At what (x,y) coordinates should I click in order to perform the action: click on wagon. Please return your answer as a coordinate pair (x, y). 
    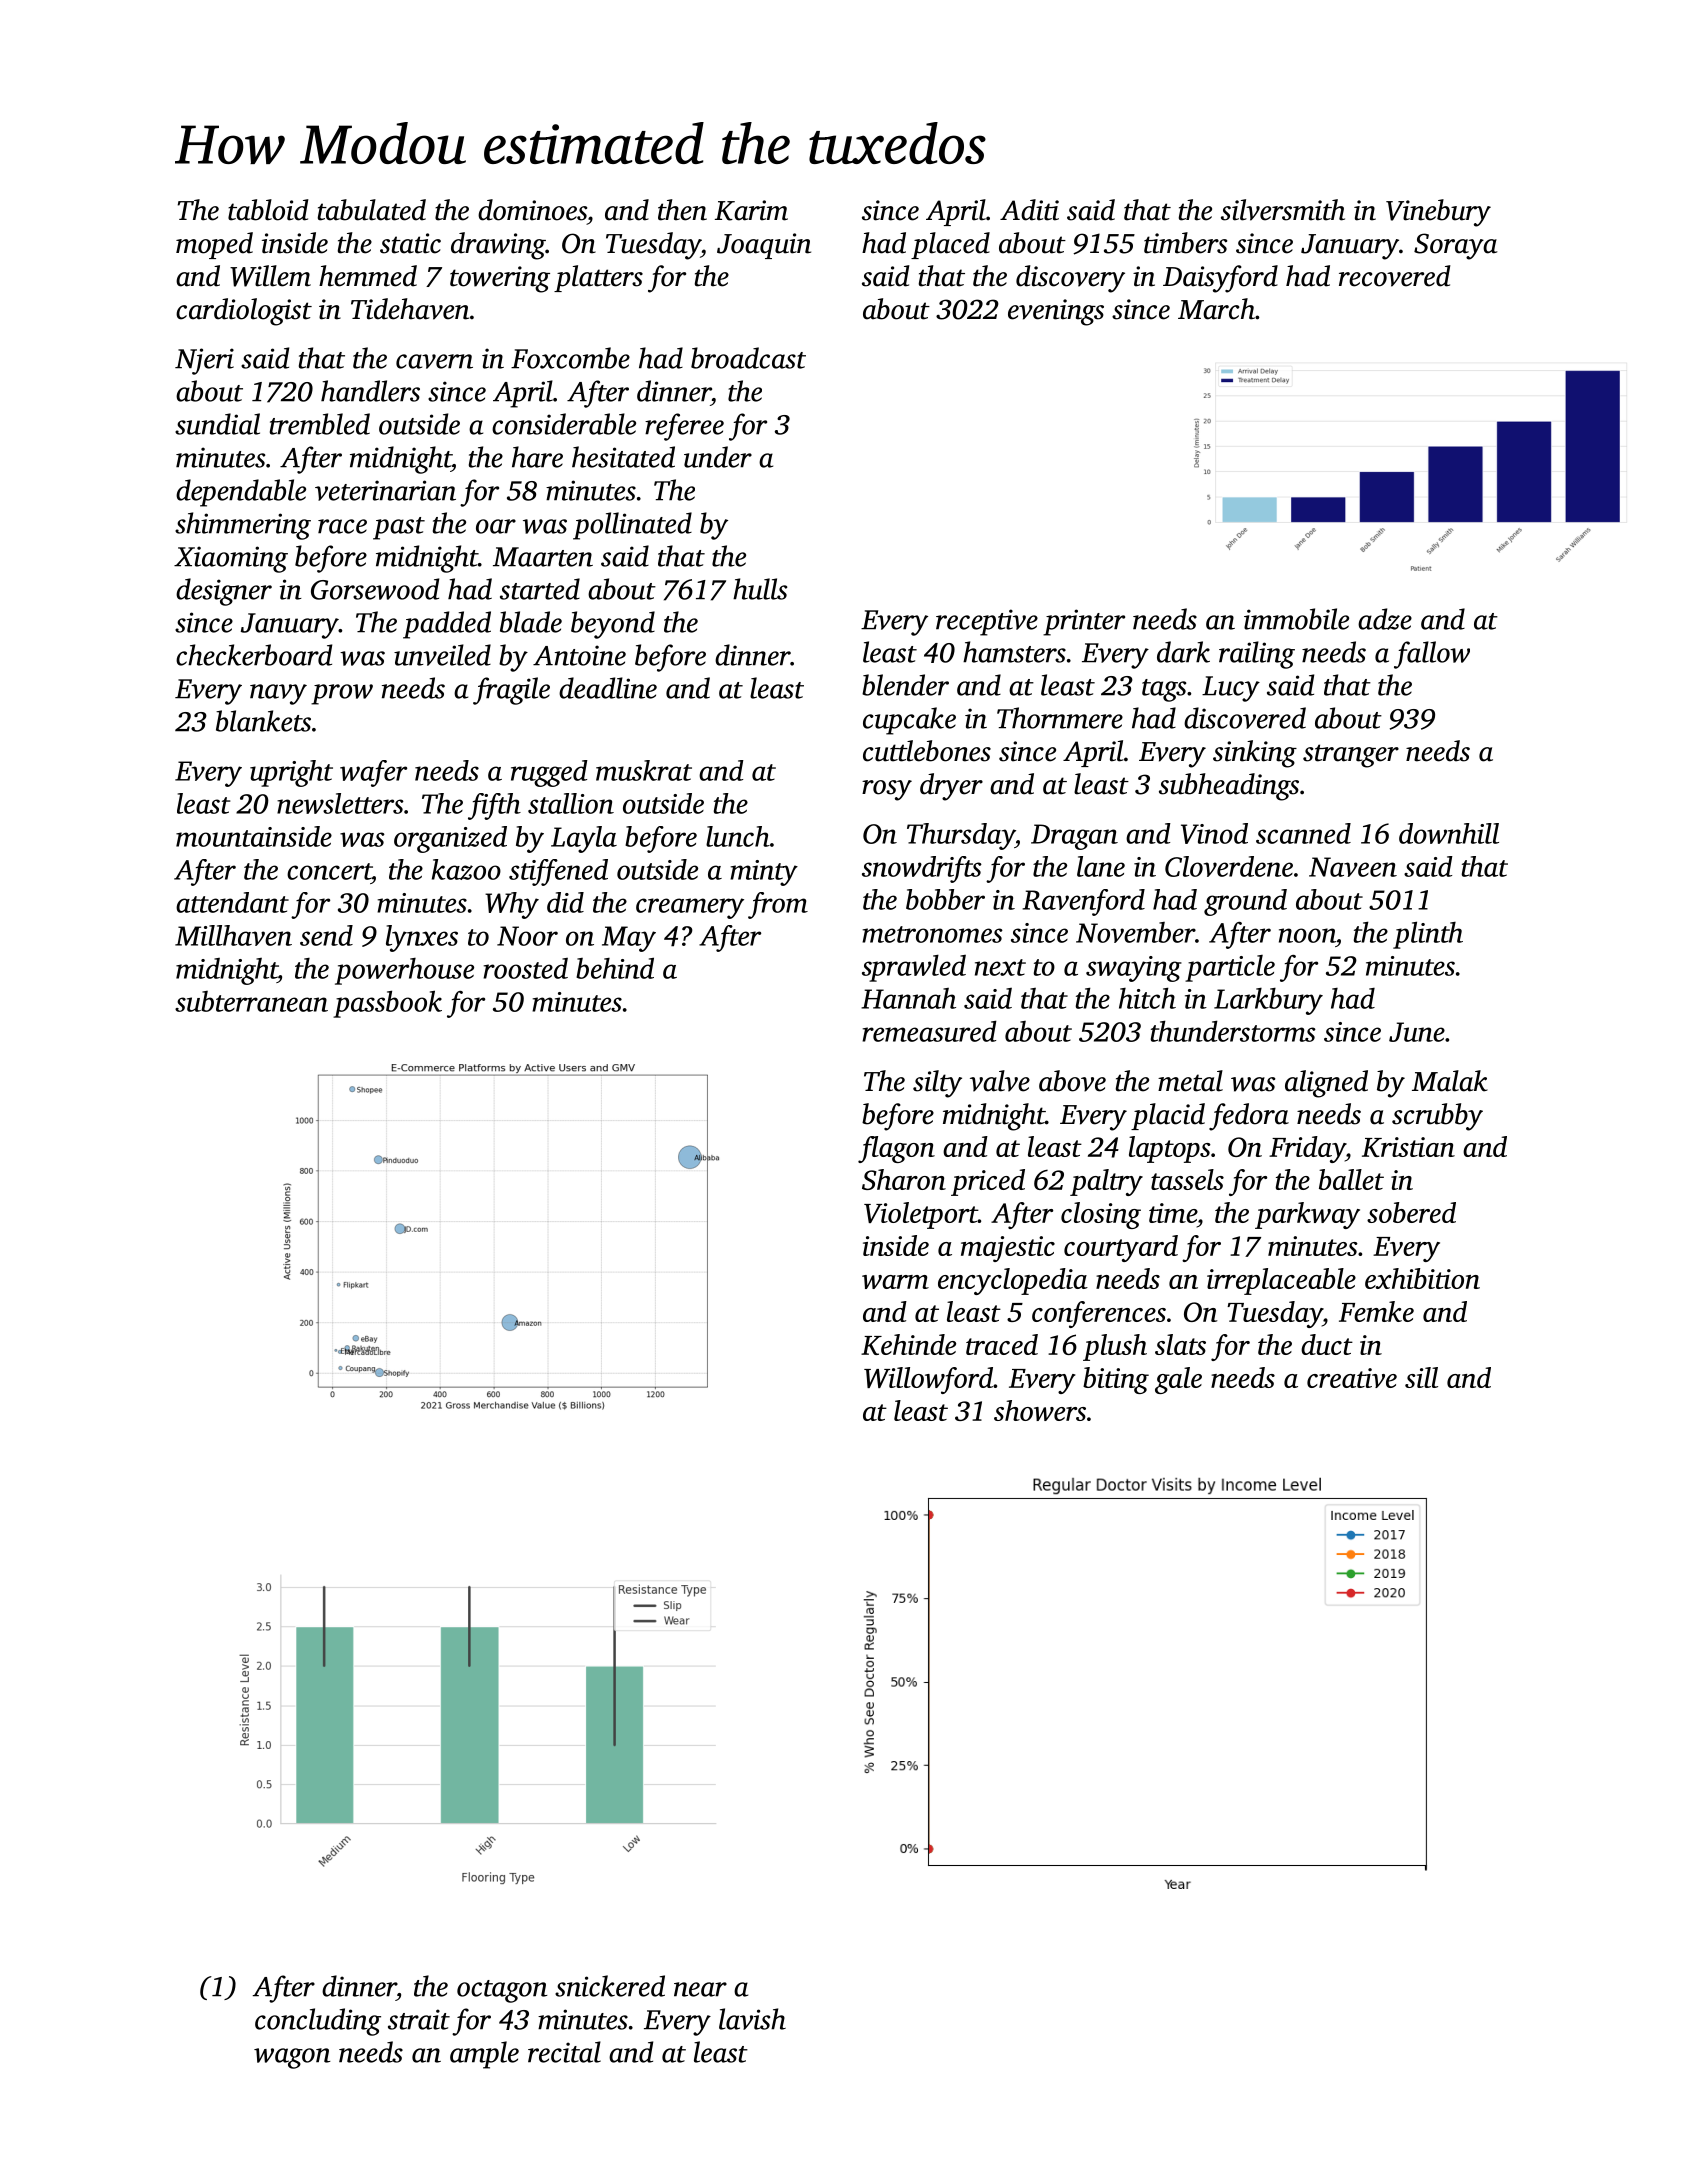
    Looking at the image, I should click on (292, 2058).
